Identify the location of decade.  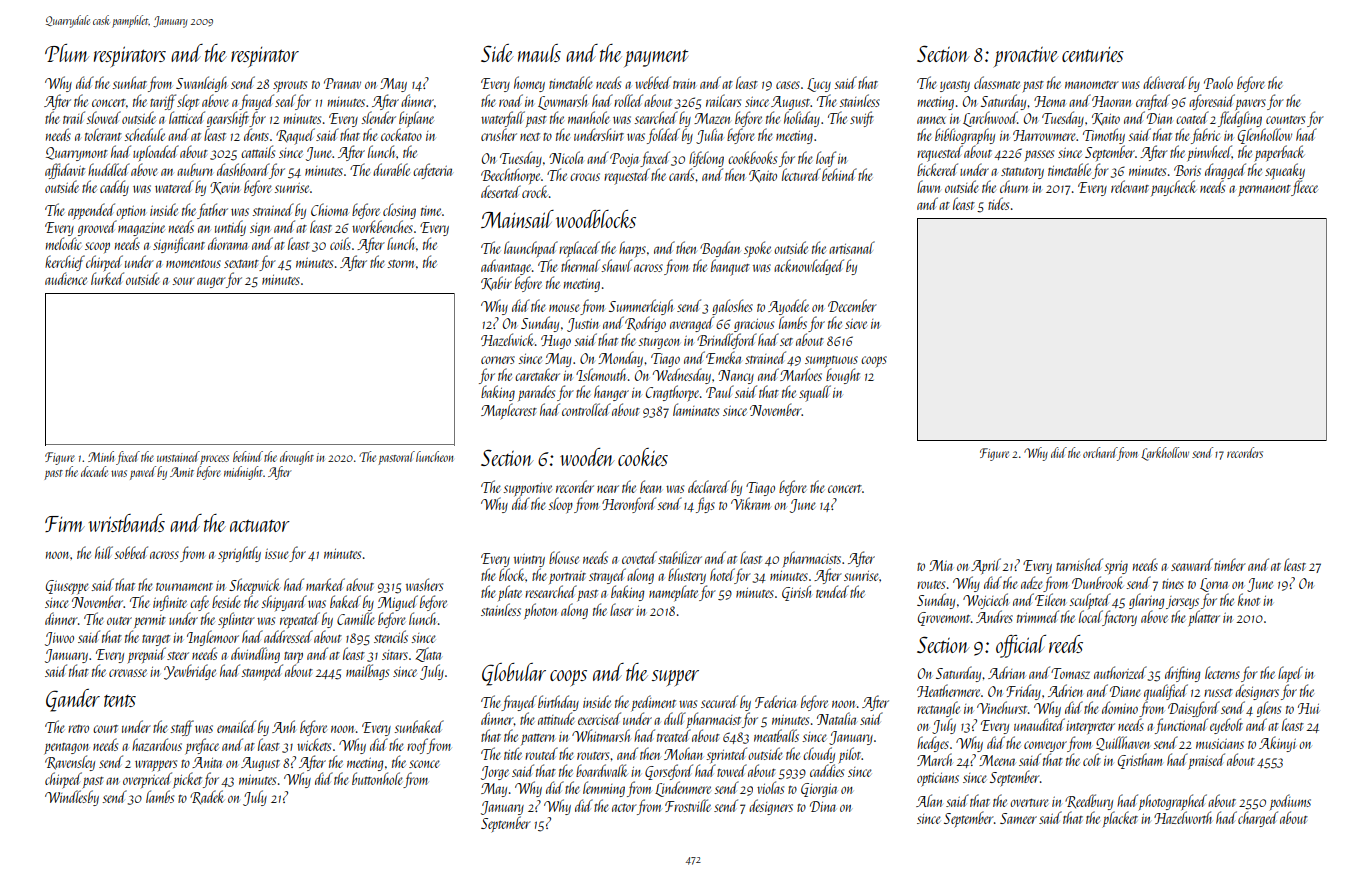
(94, 471).
